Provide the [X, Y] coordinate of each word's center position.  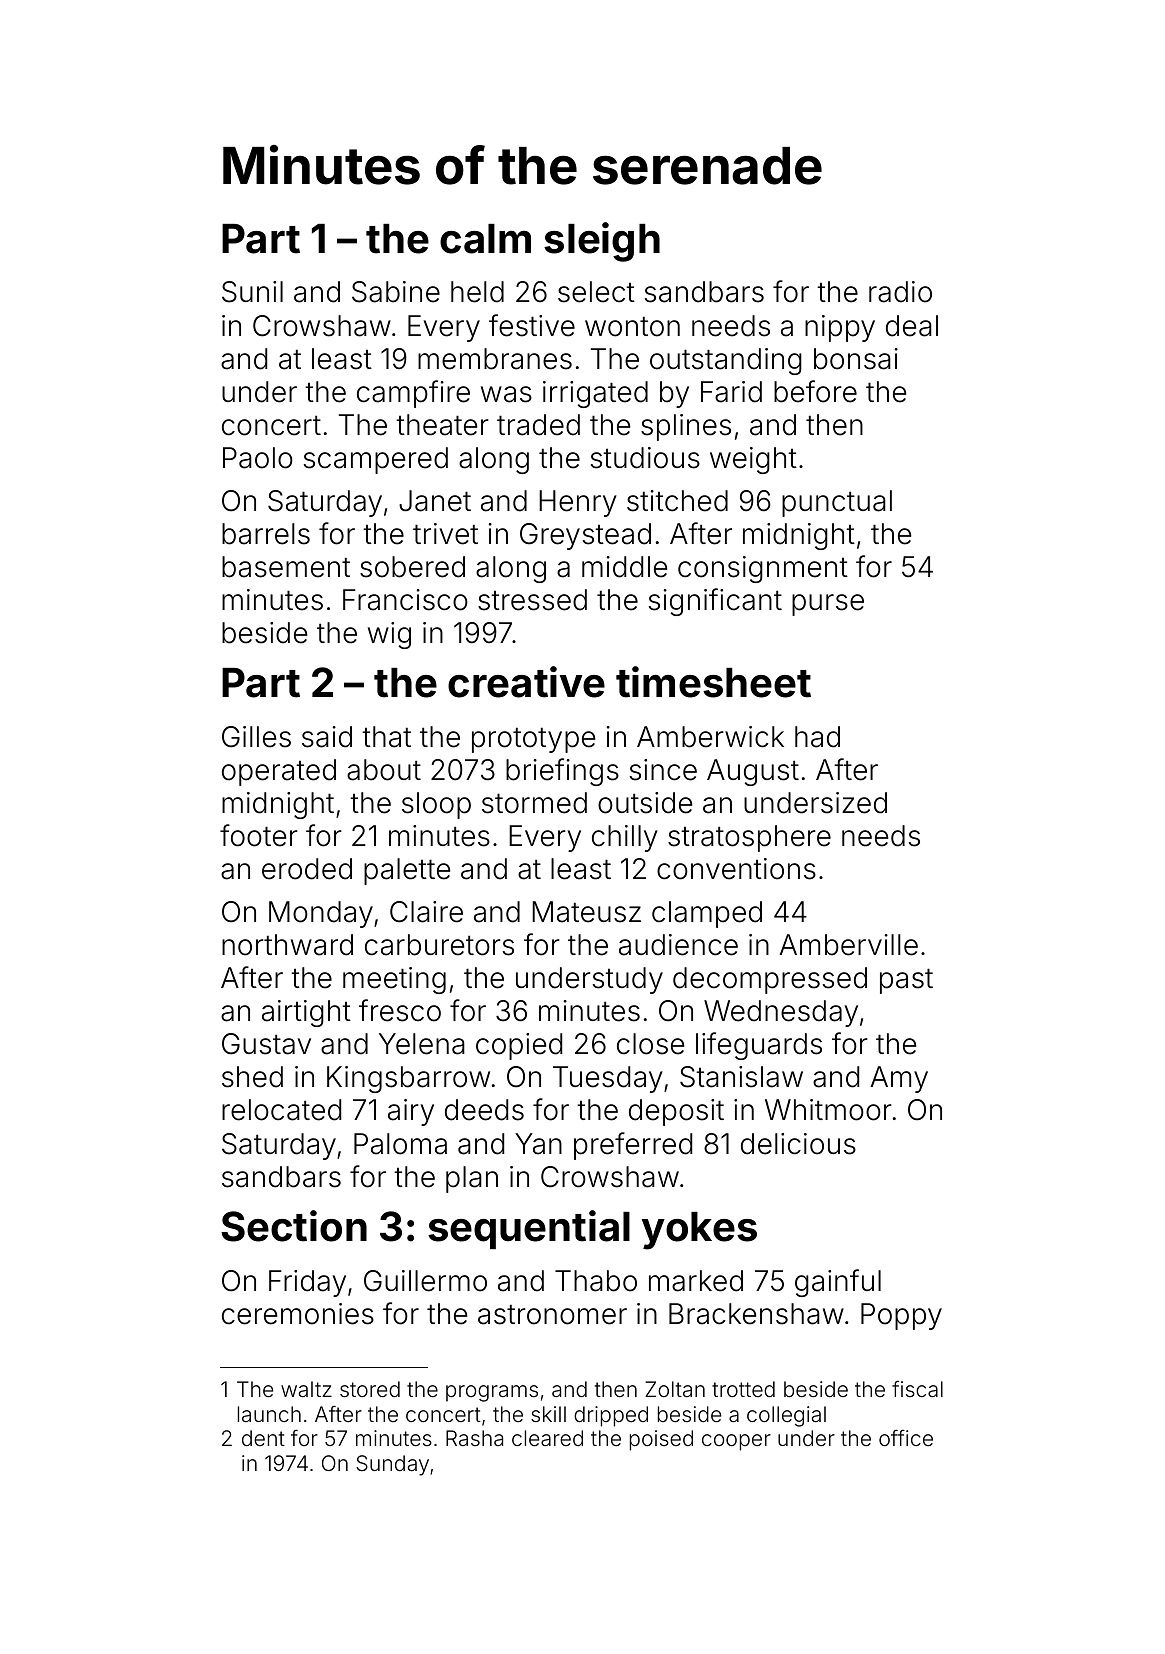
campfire [413, 394]
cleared [547, 1438]
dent [263, 1438]
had [817, 737]
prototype [533, 740]
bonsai [856, 359]
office [906, 1437]
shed [252, 1077]
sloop [436, 805]
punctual [837, 503]
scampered [376, 460]
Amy [899, 1079]
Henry [578, 503]
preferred [633, 1146]
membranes [495, 359]
